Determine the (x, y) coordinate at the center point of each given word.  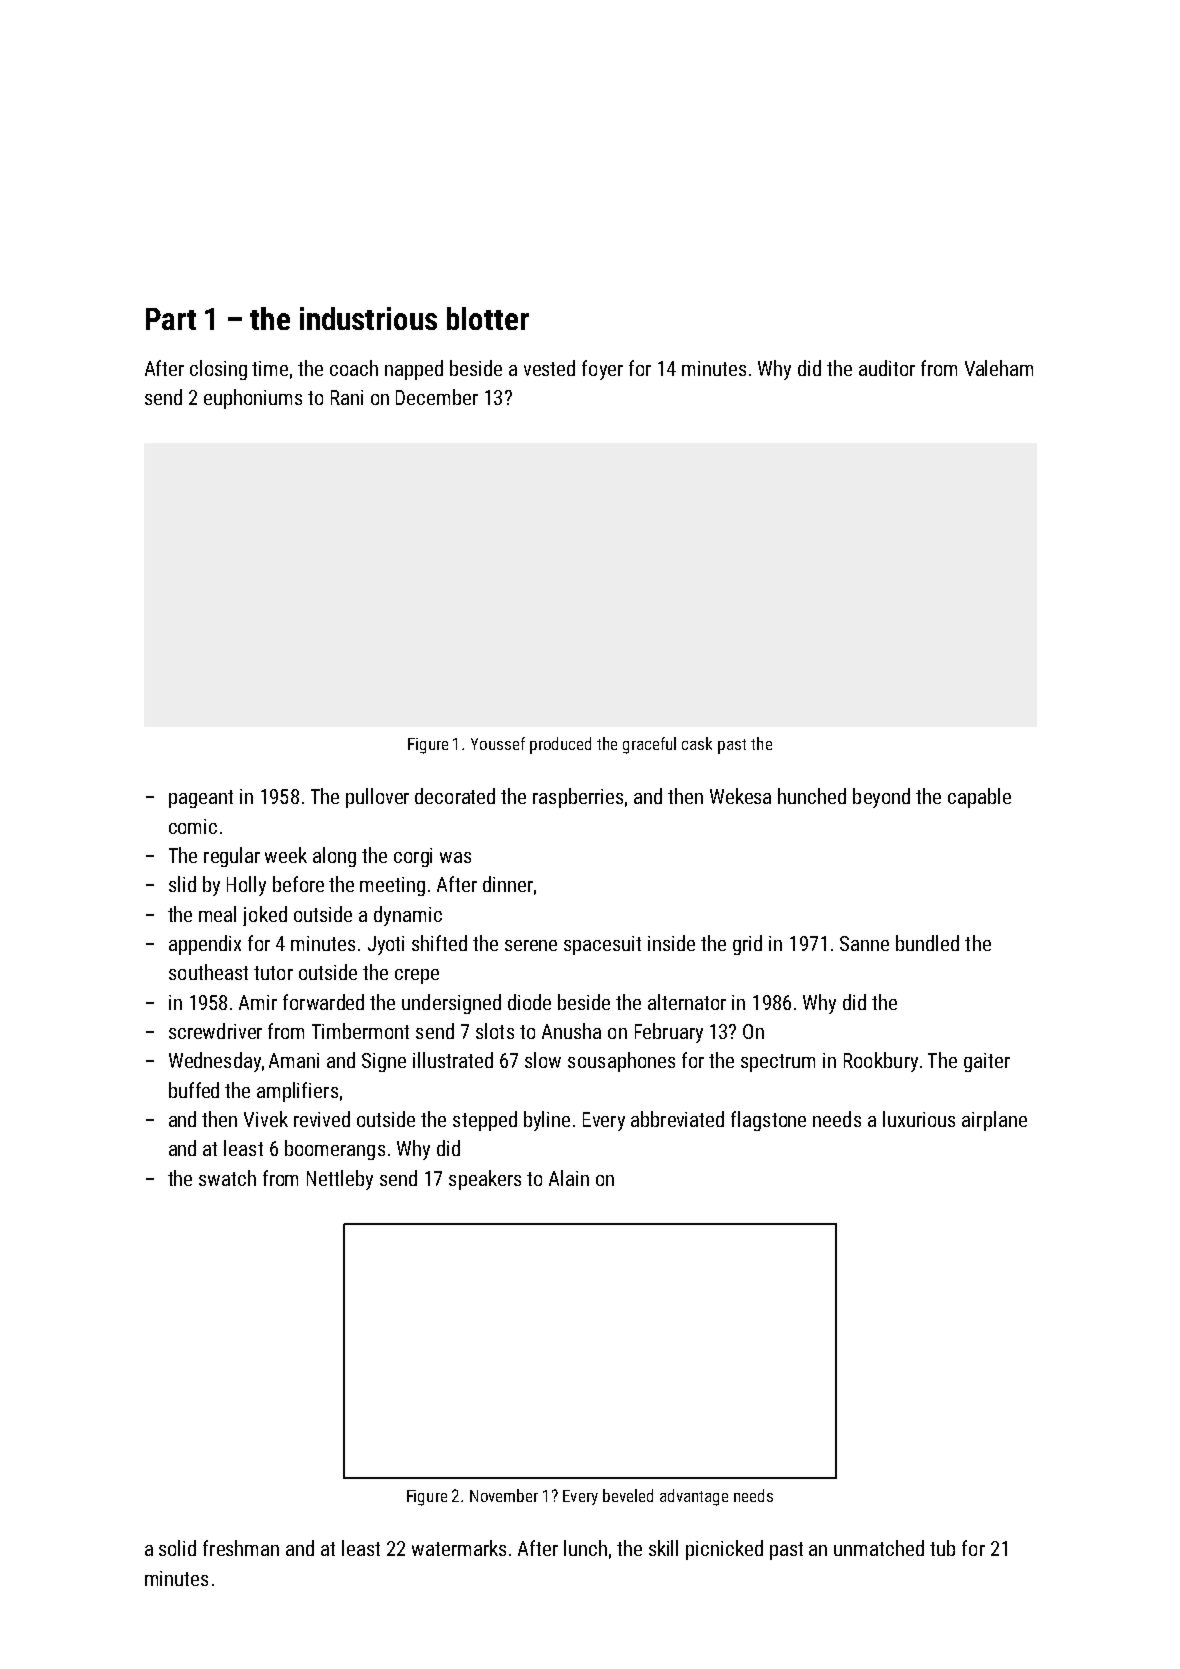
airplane (994, 1121)
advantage (694, 1497)
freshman (241, 1548)
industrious (368, 318)
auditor (887, 368)
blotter (488, 318)
